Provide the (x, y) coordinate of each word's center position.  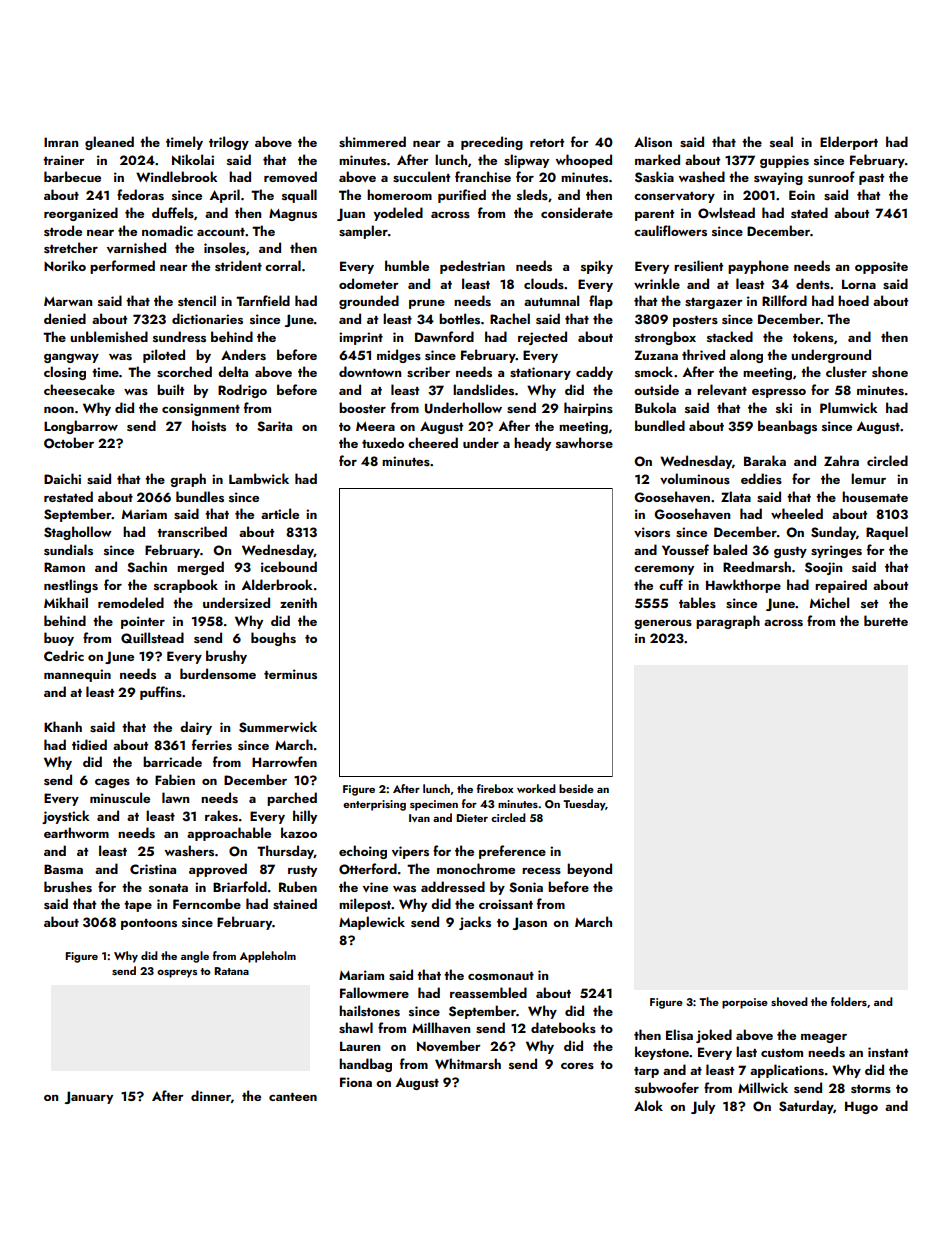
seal (781, 141)
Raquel (887, 533)
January (88, 1097)
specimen (434, 805)
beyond (589, 870)
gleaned (109, 143)
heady (532, 444)
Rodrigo (242, 391)
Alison (653, 141)
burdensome (218, 673)
